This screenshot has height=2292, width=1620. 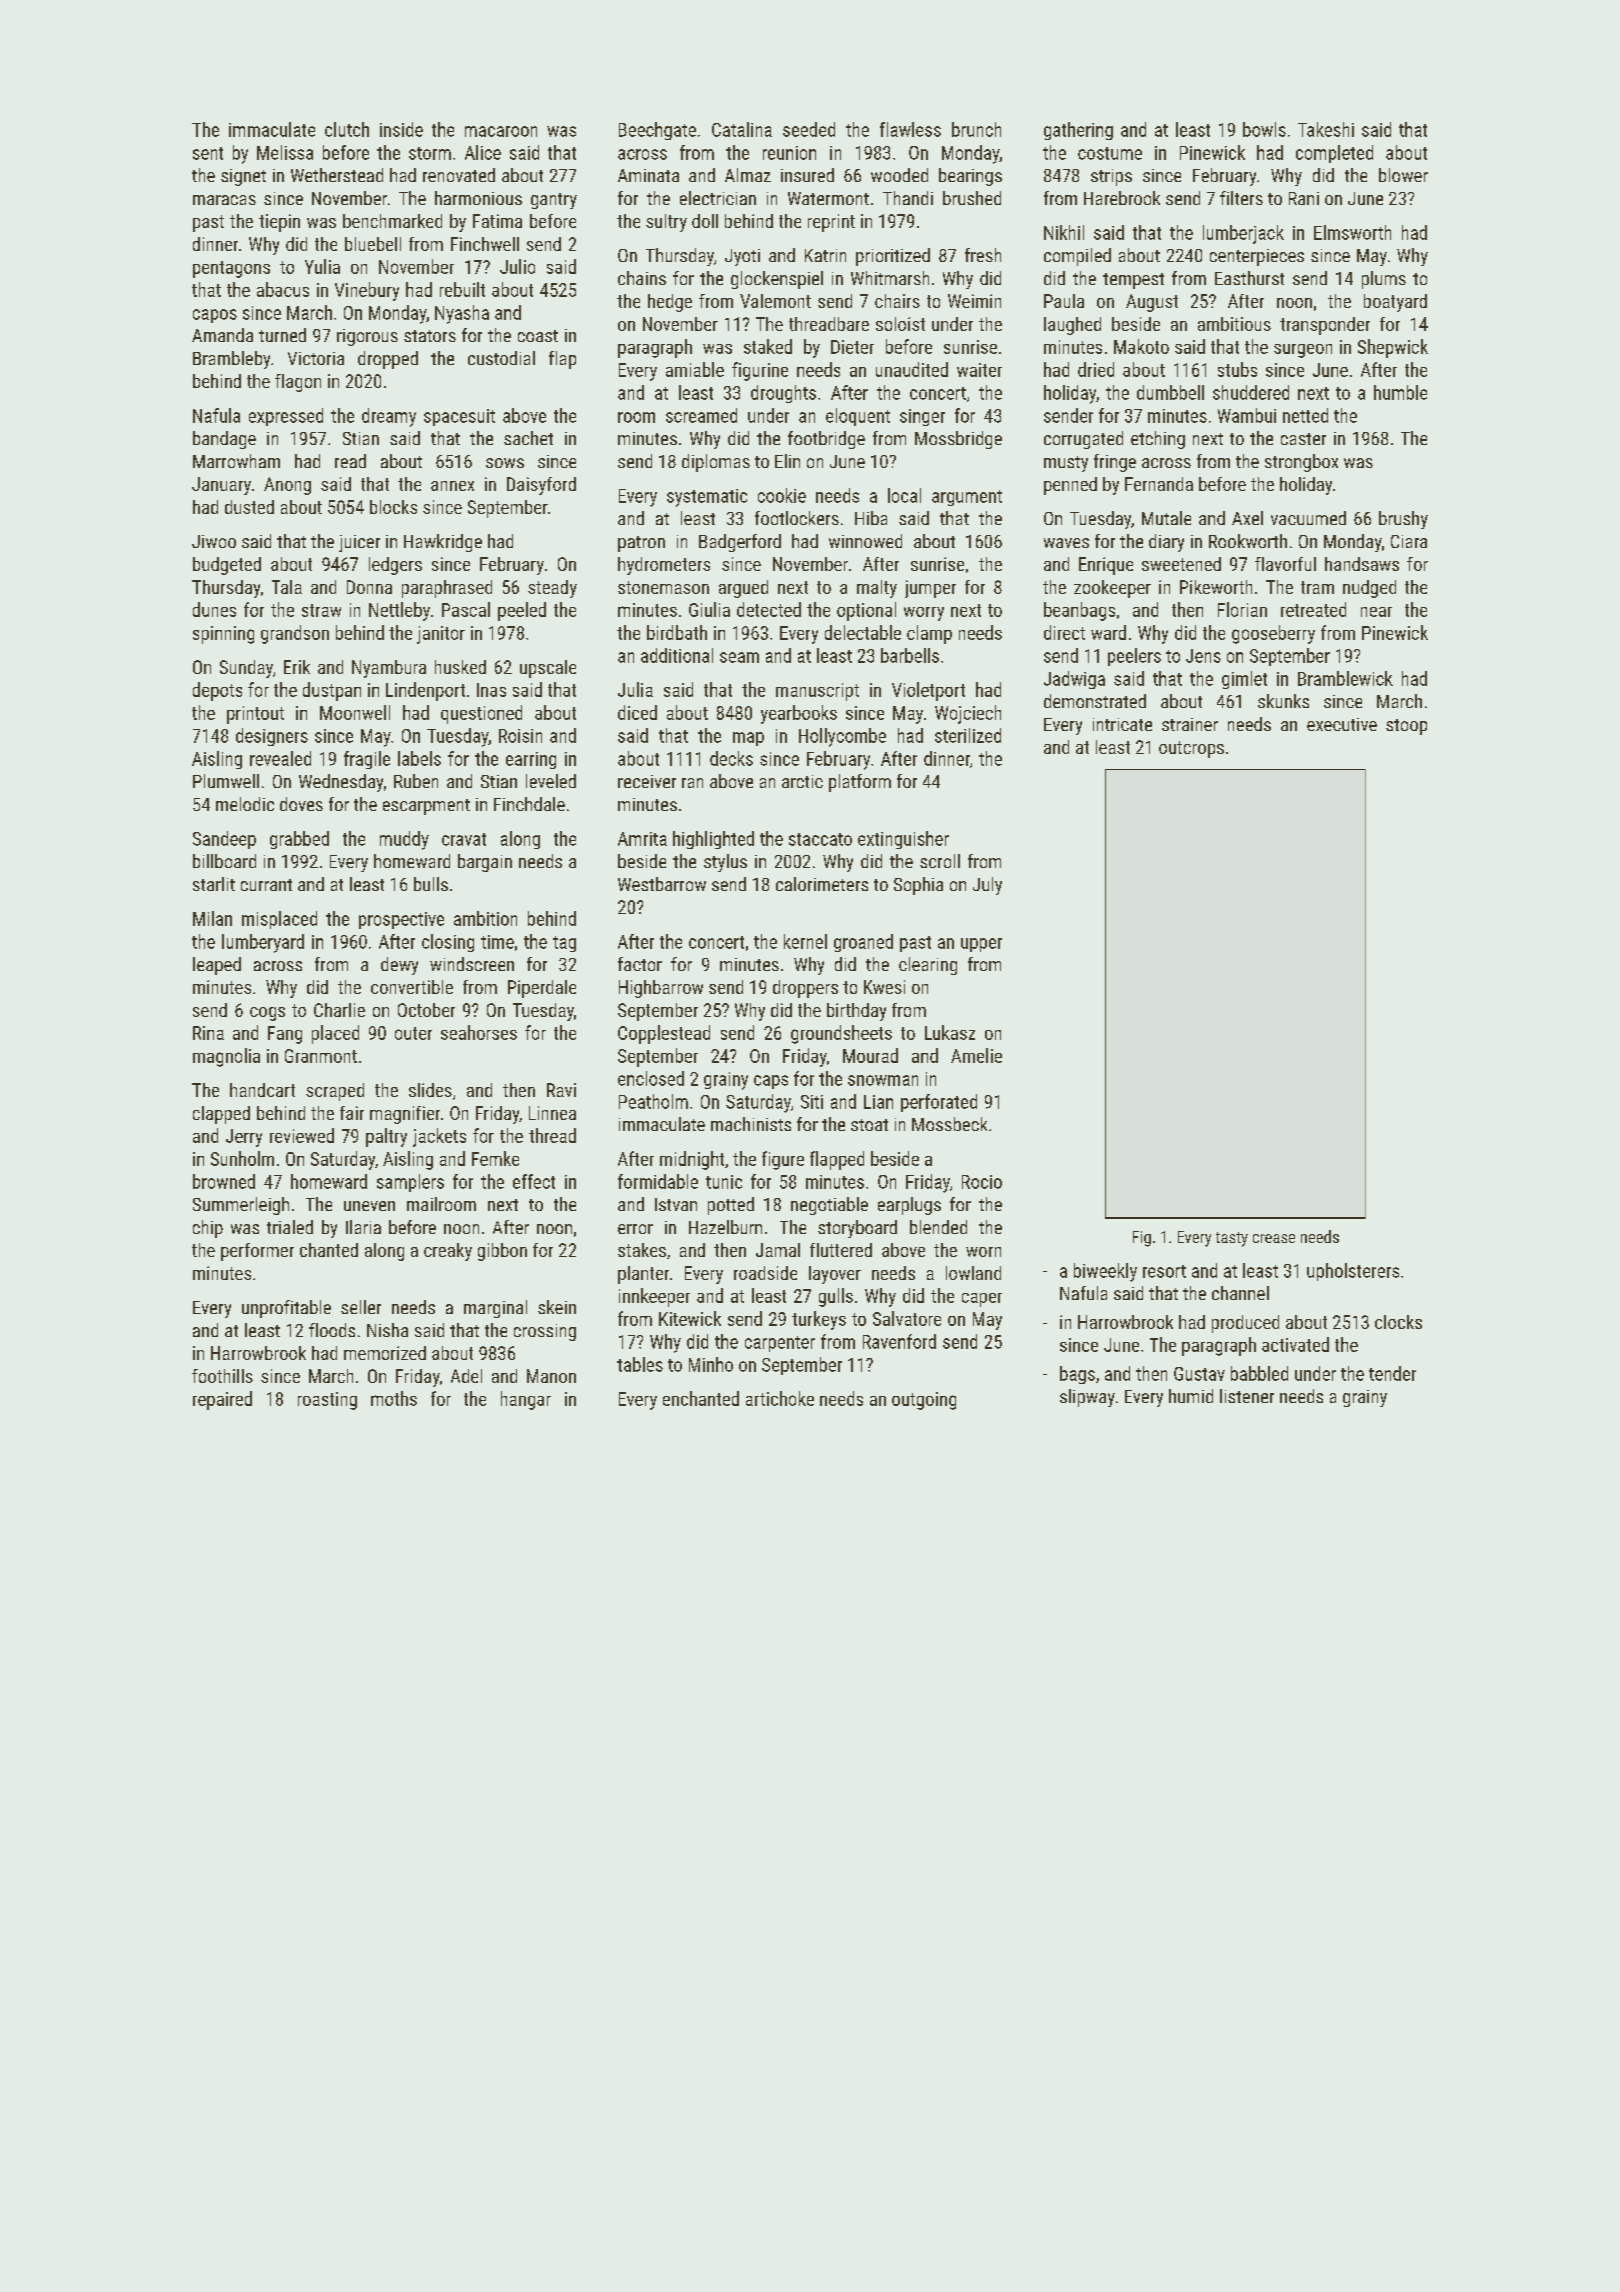 I want to click on outcrops, so click(x=1191, y=749).
